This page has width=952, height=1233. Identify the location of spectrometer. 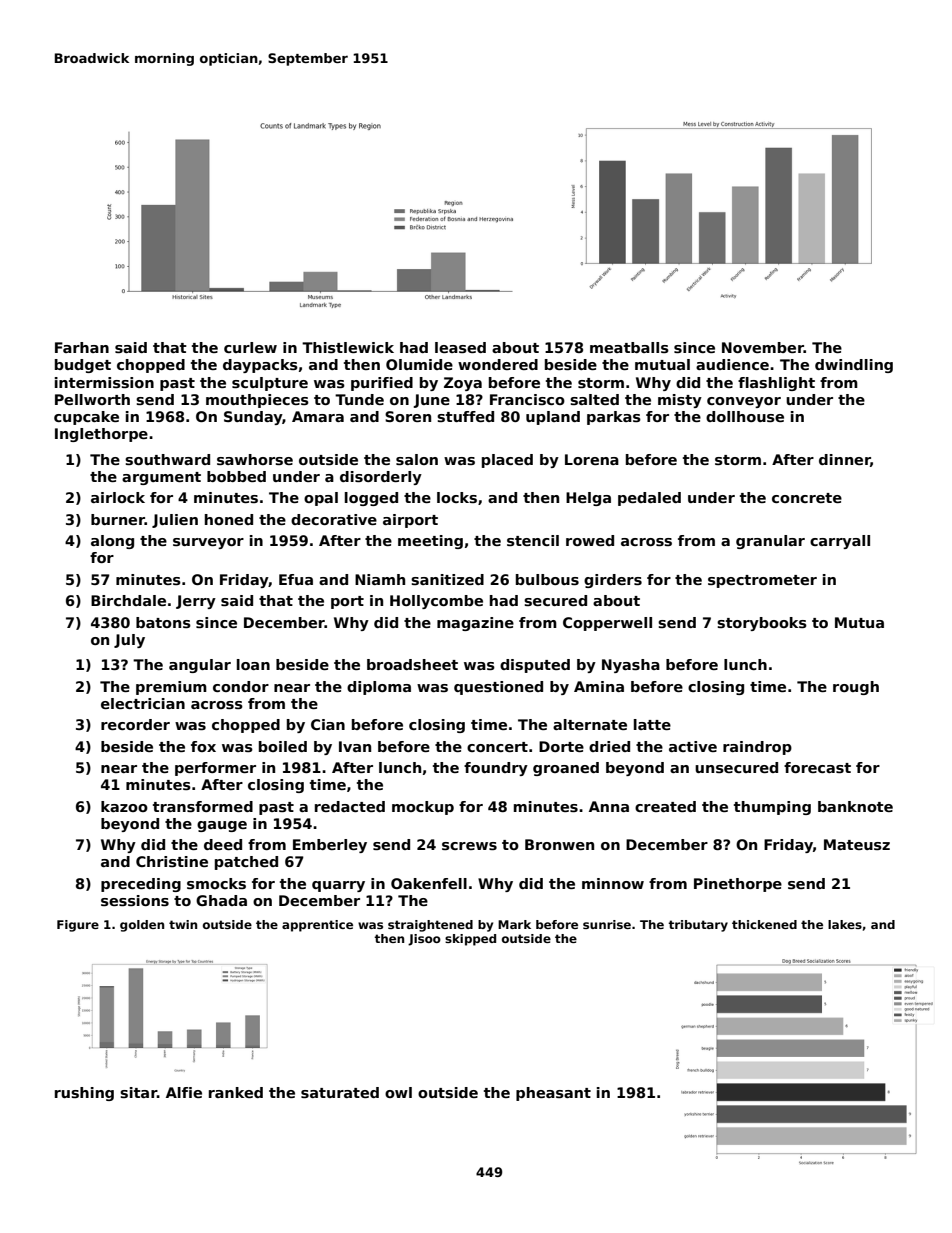
(762, 581).
